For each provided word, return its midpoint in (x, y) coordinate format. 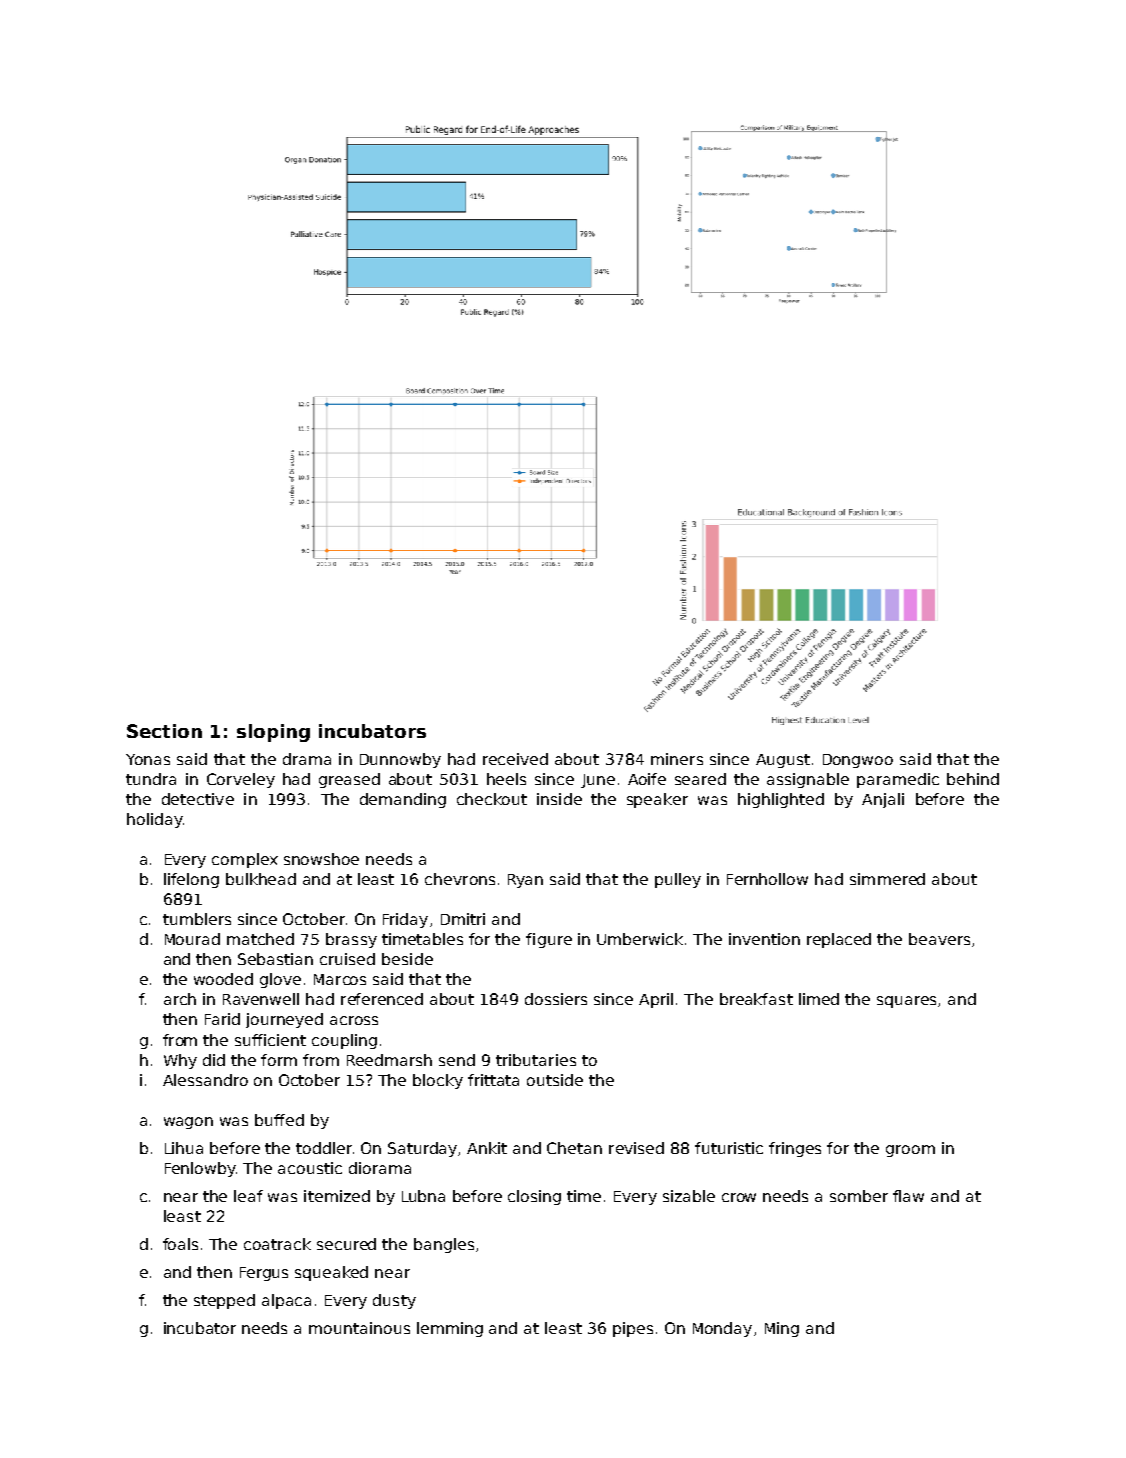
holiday (155, 820)
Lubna (423, 1196)
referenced (382, 999)
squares (906, 1002)
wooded (223, 979)
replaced (839, 940)
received (515, 759)
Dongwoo (858, 761)
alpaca (286, 1301)
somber (859, 1196)
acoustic (310, 1168)
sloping (273, 733)
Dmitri (463, 919)
